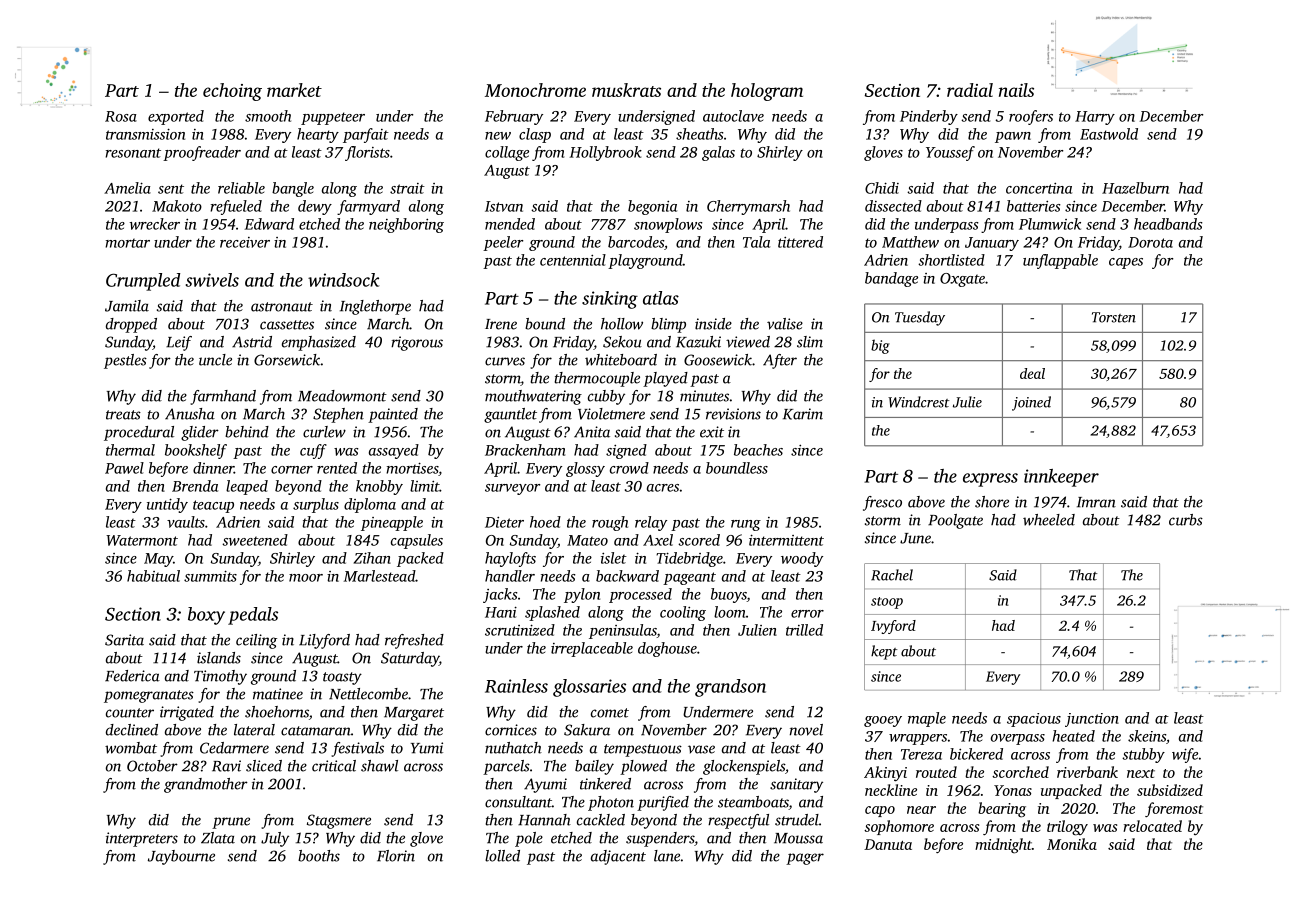 This document has height=924, width=1308. I want to click on festivals, so click(357, 749).
